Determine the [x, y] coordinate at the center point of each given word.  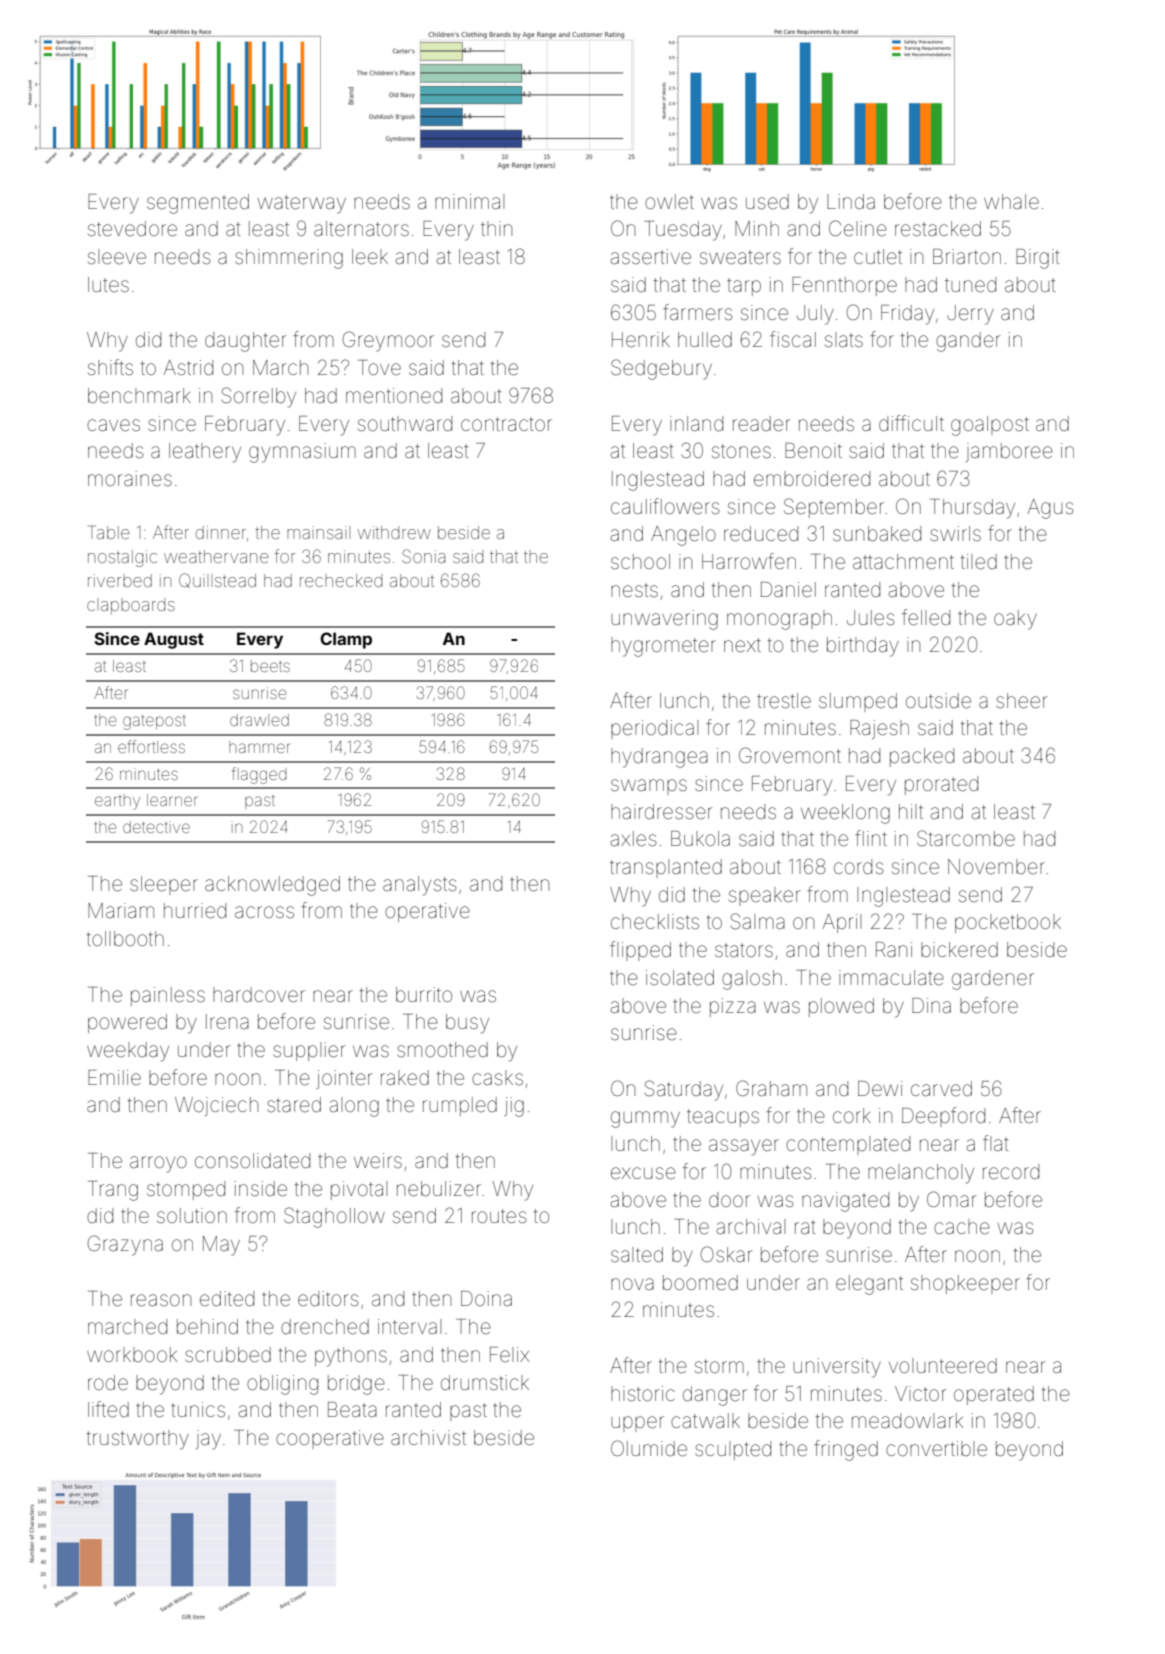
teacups [723, 1118]
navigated [845, 1202]
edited [227, 1299]
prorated [941, 785]
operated [994, 1395]
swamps [649, 787]
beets [270, 666]
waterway [302, 204]
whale [1011, 201]
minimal [469, 201]
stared [294, 1104]
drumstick [485, 1382]
